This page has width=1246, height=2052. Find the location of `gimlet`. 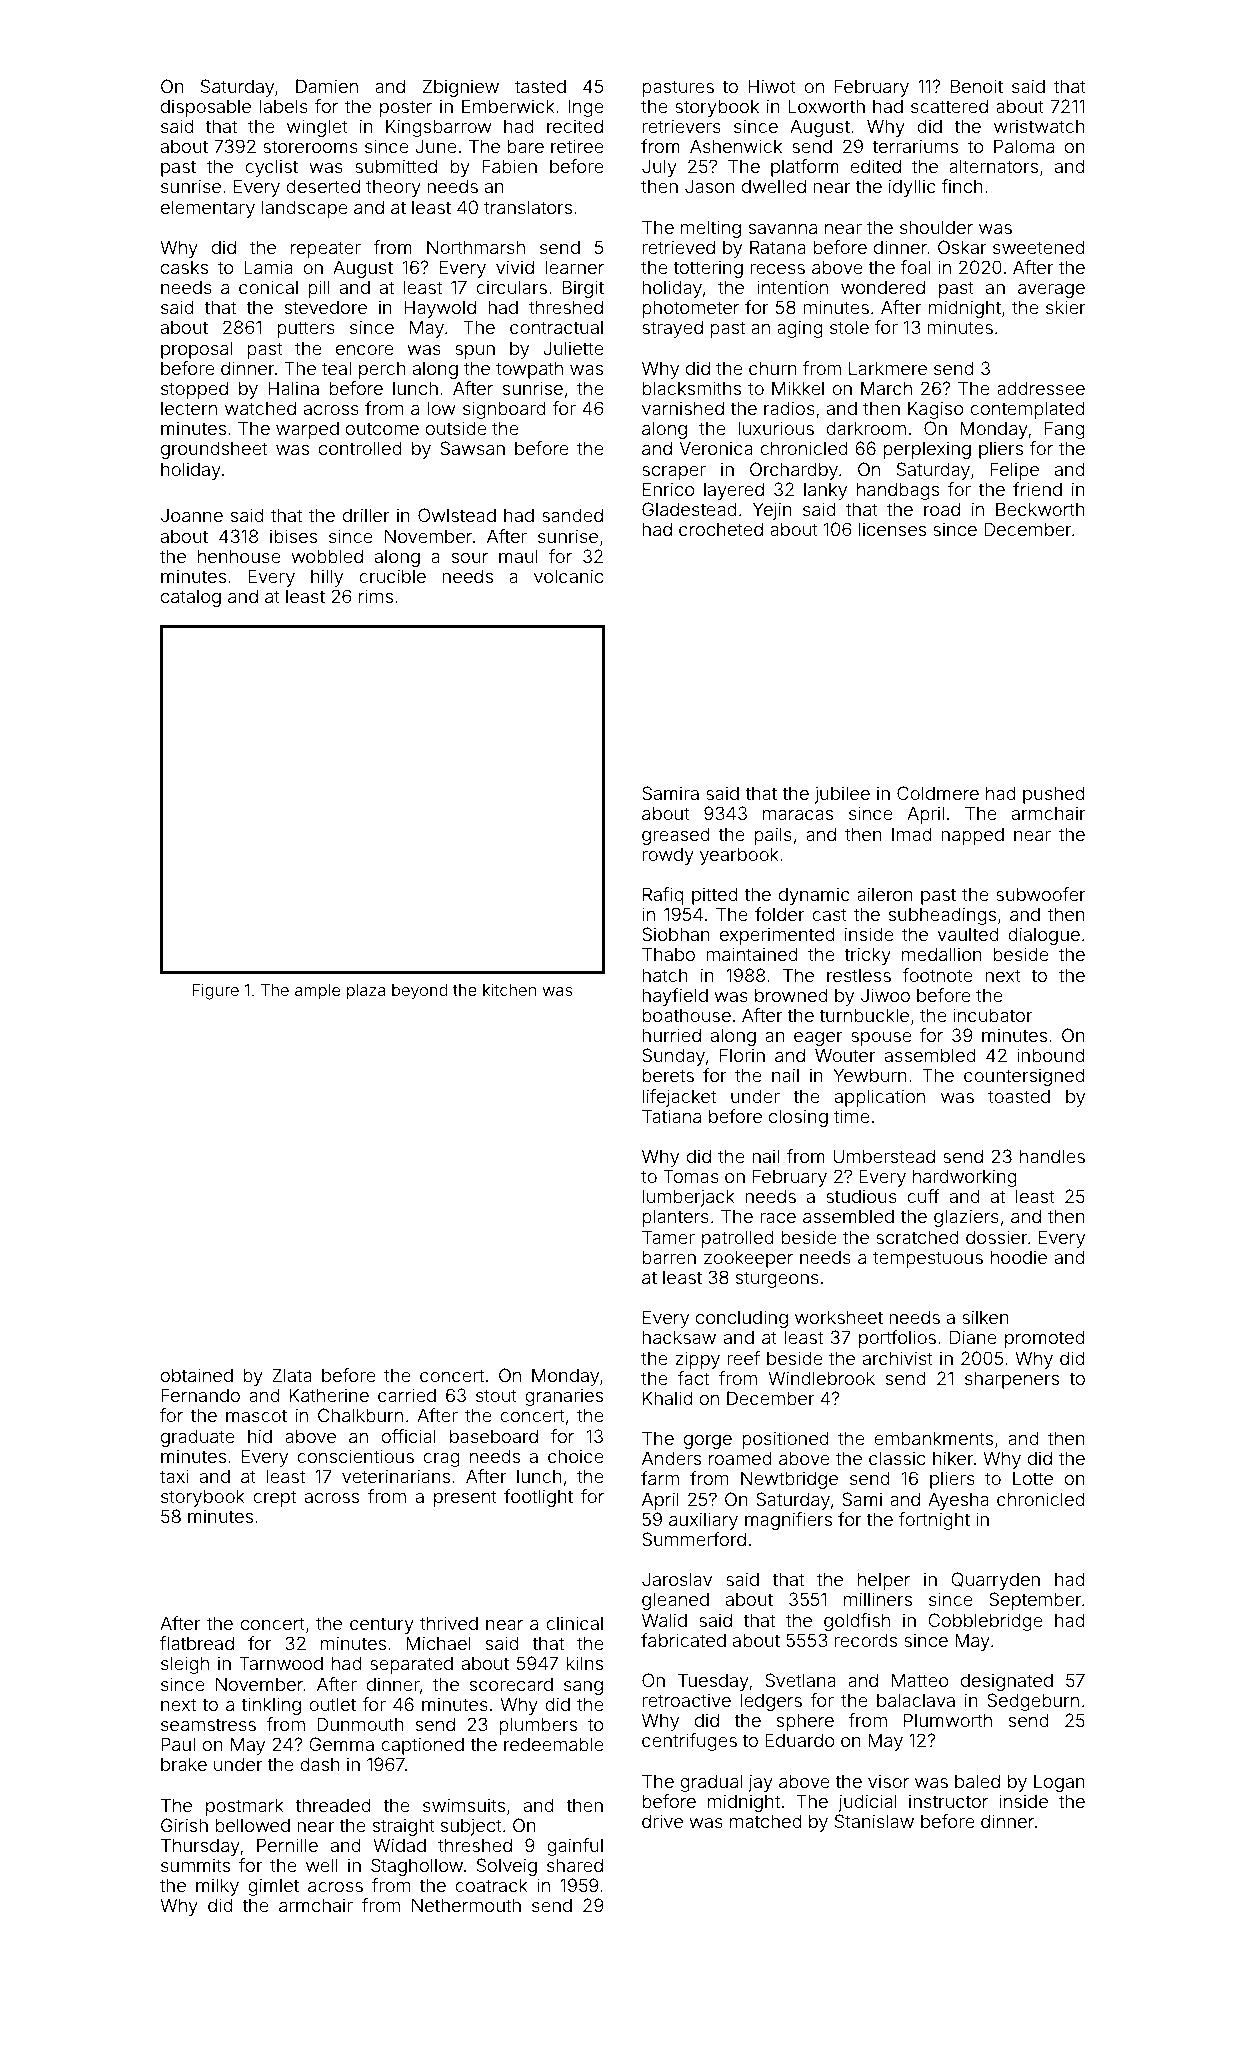

gimlet is located at coordinates (273, 1887).
